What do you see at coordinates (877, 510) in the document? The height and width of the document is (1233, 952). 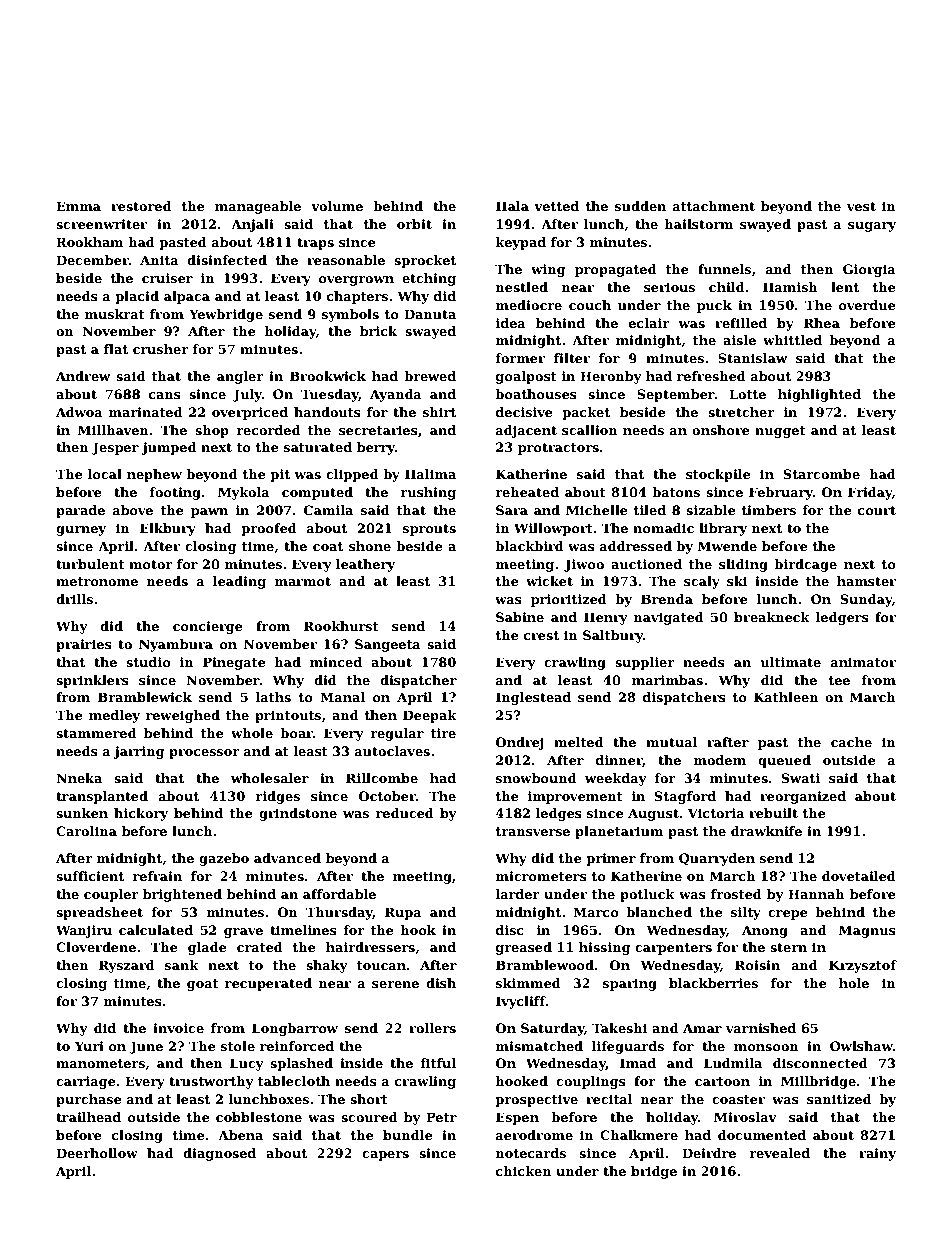 I see `court` at bounding box center [877, 510].
